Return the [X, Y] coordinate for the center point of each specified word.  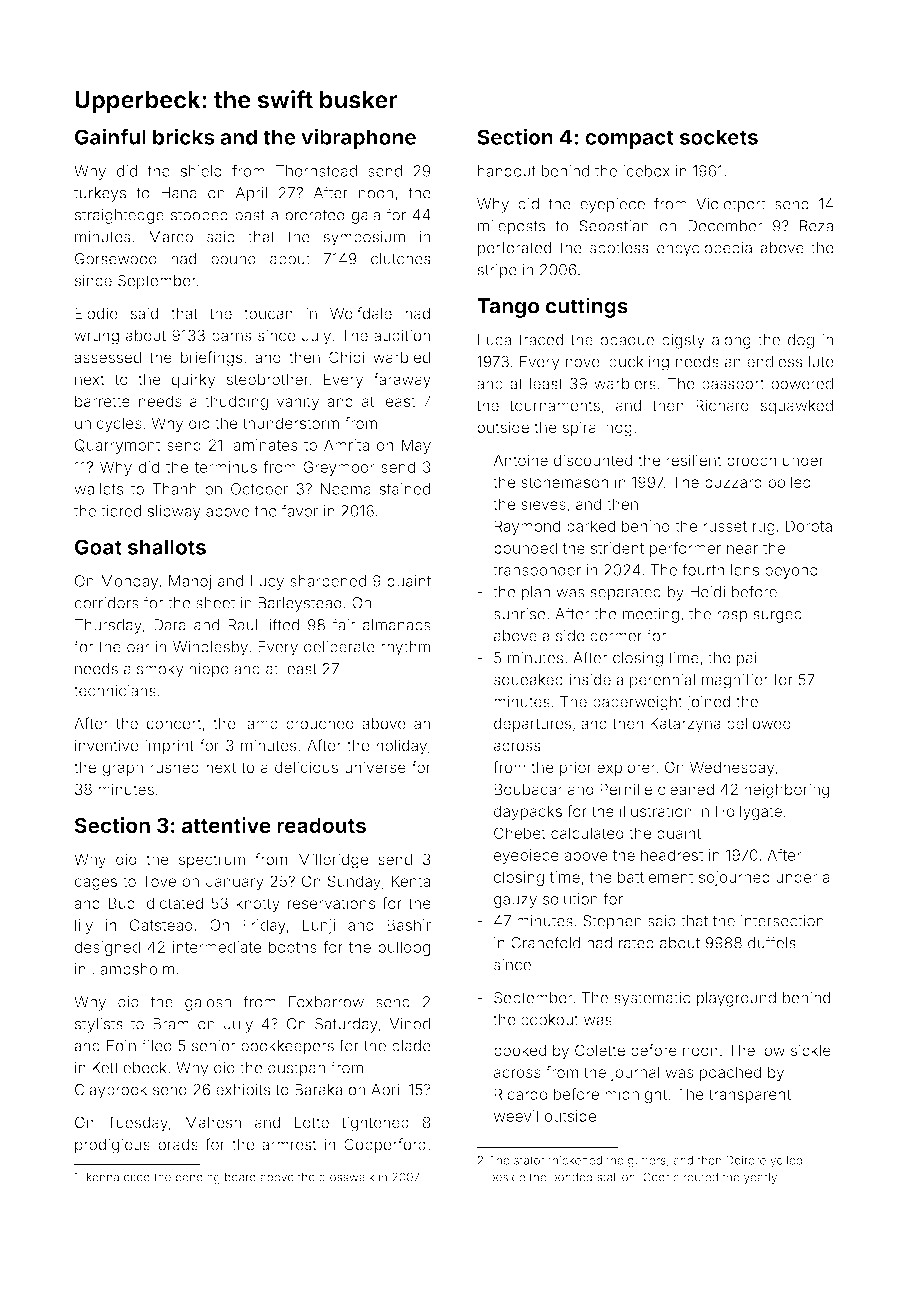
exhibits [243, 1089]
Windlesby [210, 648]
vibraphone [358, 138]
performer [685, 549]
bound [233, 259]
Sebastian [614, 226]
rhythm [405, 648]
